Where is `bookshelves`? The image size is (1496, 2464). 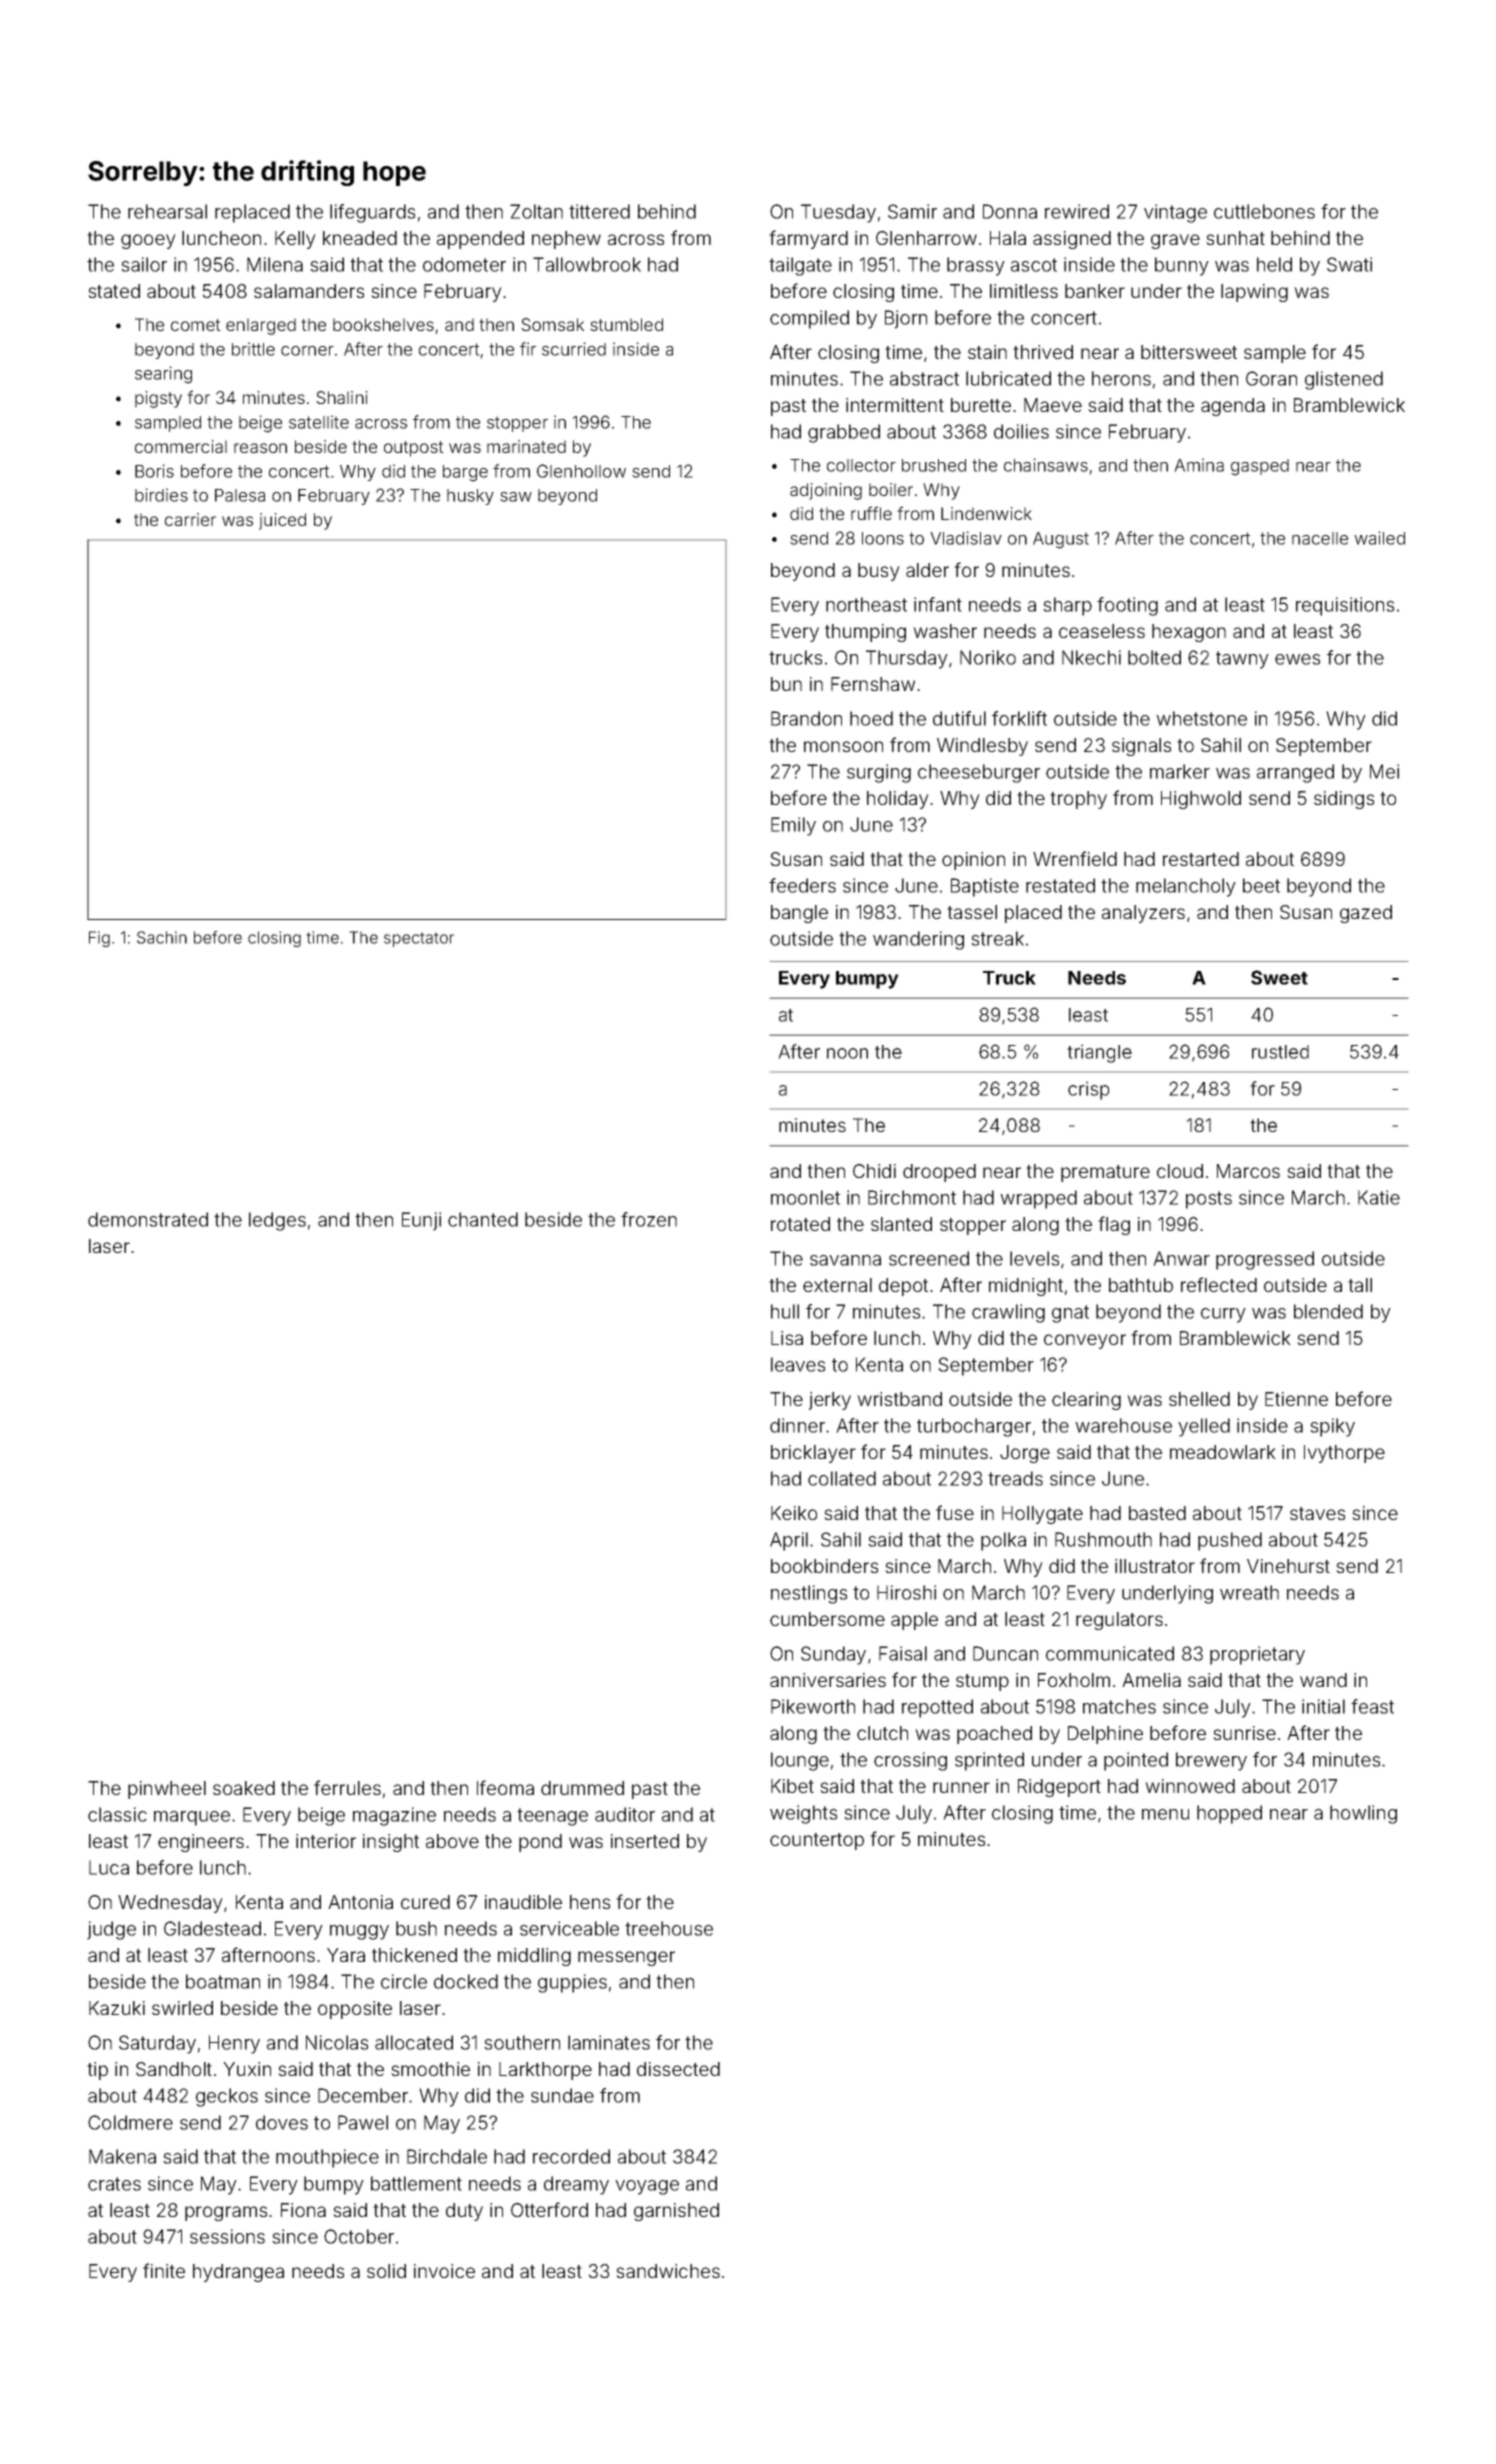
bookshelves is located at coordinates (383, 324).
